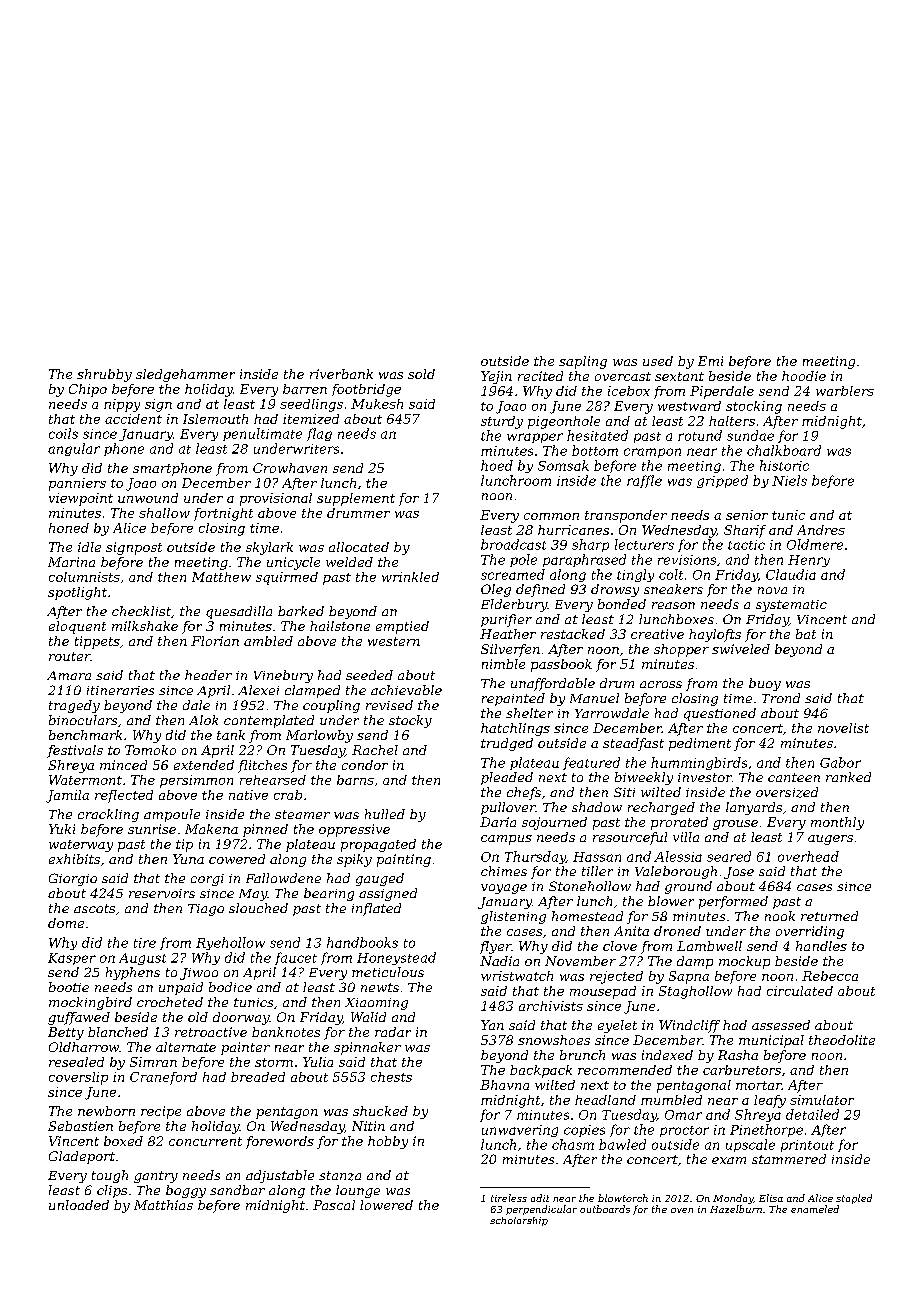 The width and height of the screenshot is (924, 1308). Describe the element at coordinates (507, 778) in the screenshot. I see `pleaded` at that location.
